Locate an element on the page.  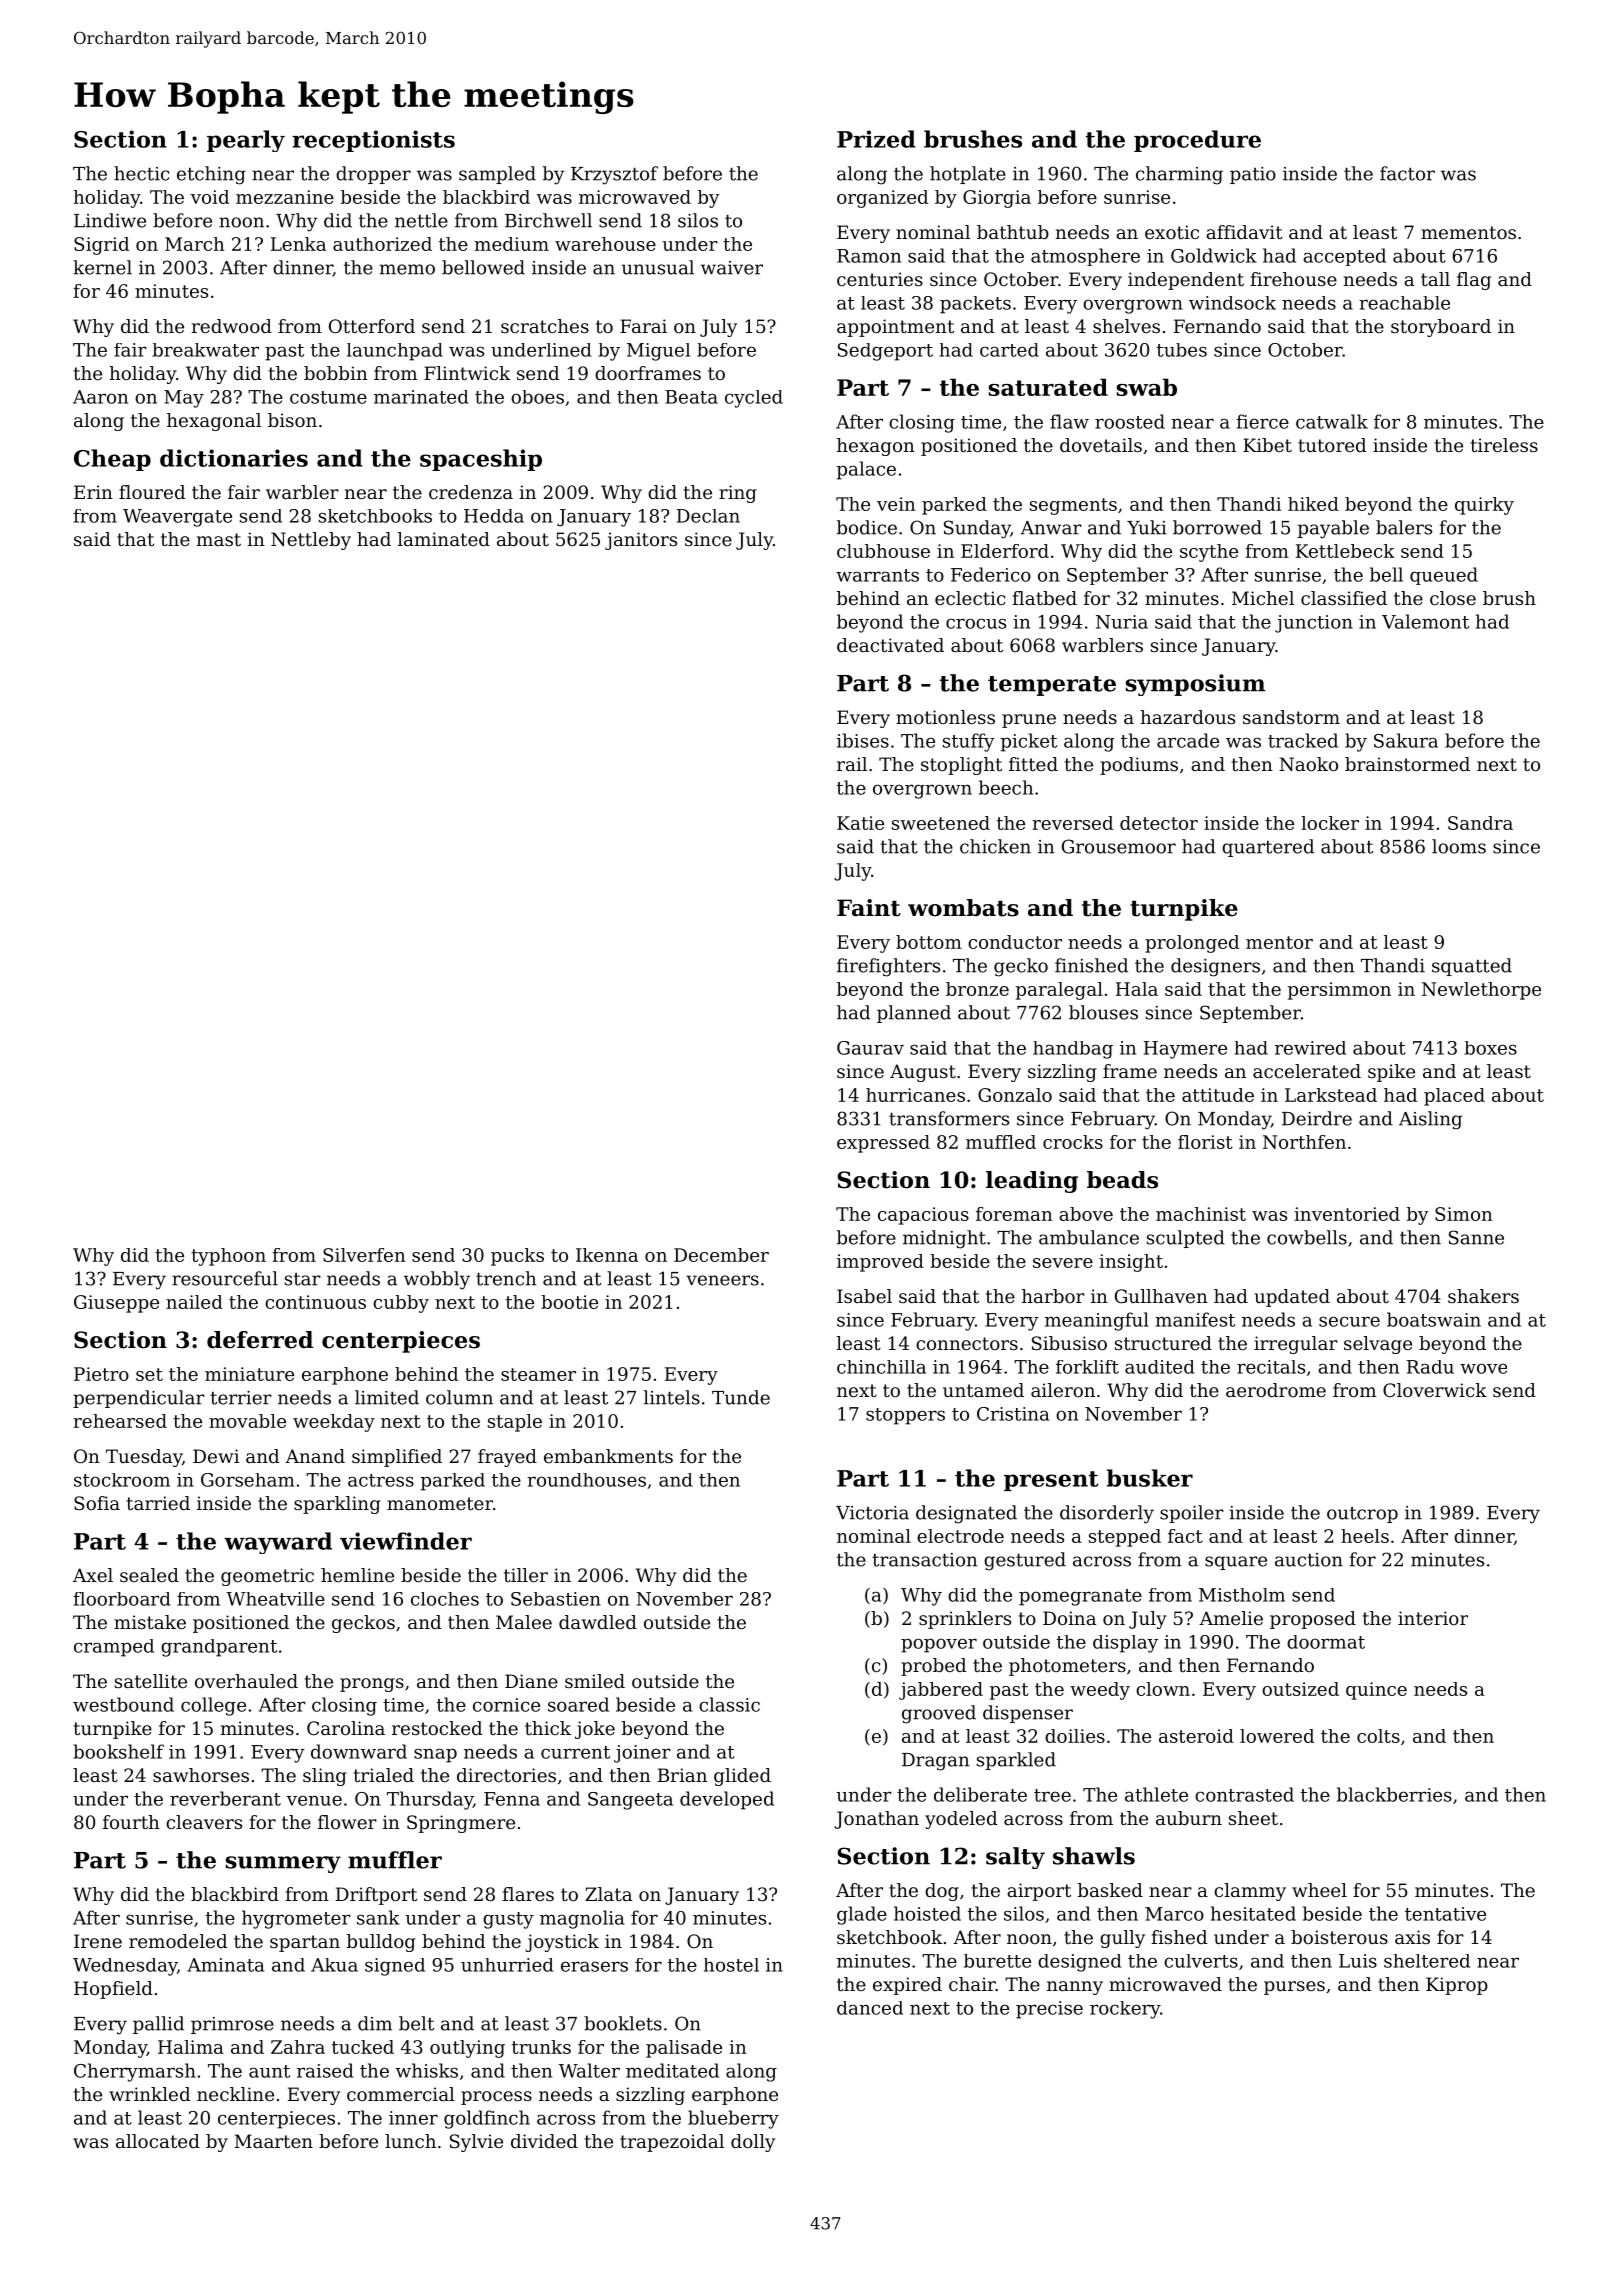
Valemont is located at coordinates (1425, 621).
